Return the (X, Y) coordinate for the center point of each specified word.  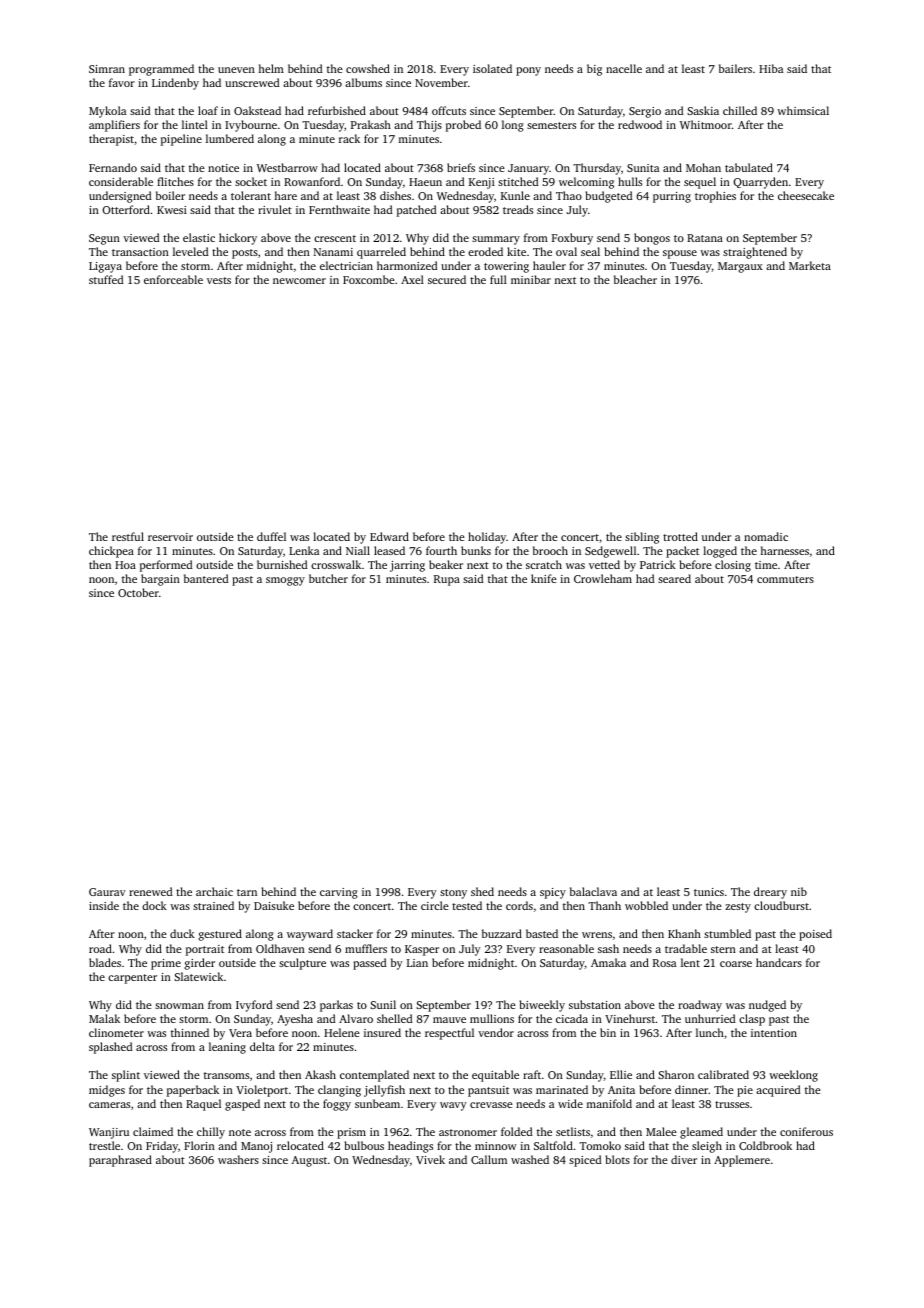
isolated (492, 68)
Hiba (771, 68)
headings (410, 1147)
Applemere (742, 1161)
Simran (107, 69)
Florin (199, 1145)
